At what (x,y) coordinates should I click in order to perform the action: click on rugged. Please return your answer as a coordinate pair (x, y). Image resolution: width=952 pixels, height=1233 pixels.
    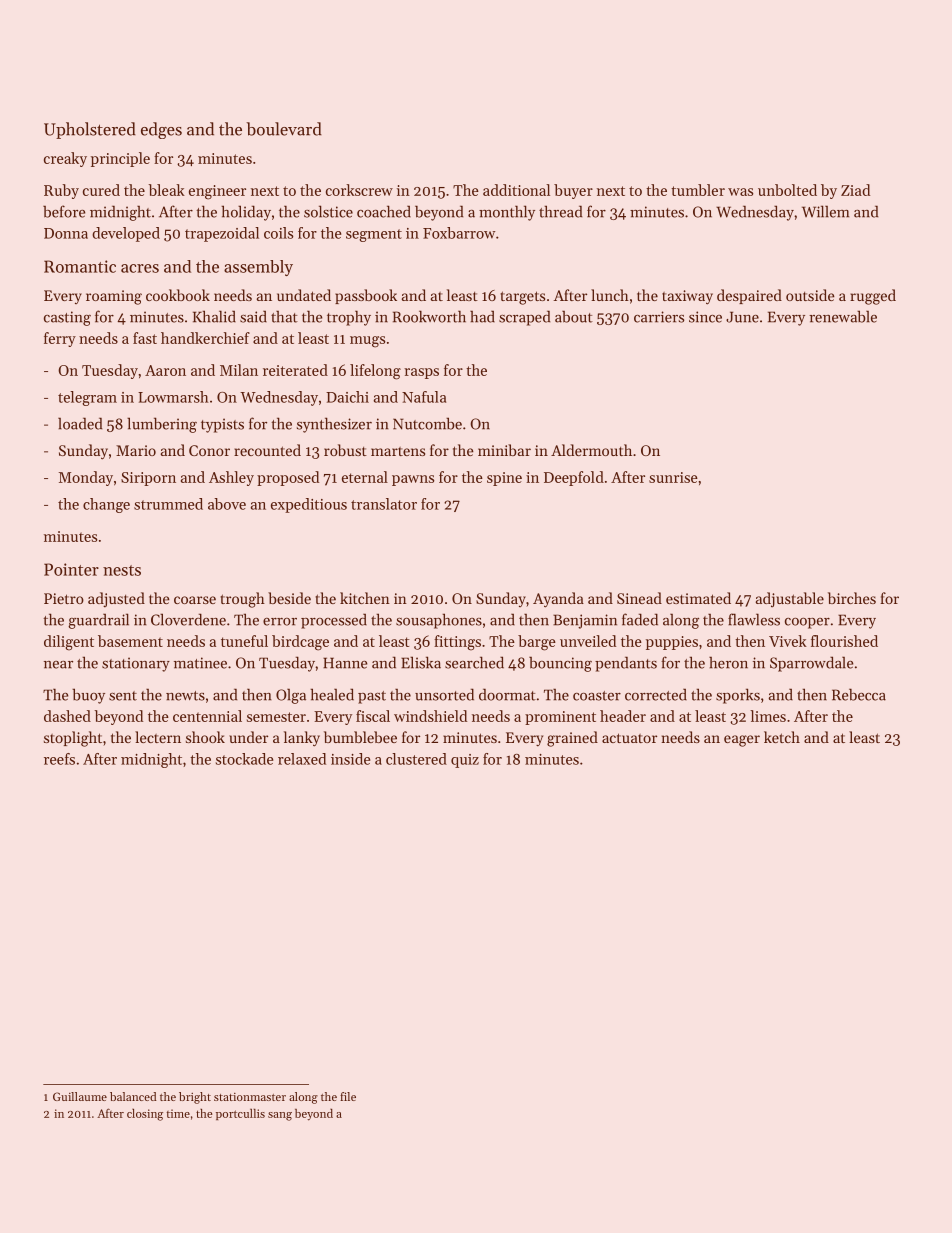
    Looking at the image, I should click on (873, 297).
